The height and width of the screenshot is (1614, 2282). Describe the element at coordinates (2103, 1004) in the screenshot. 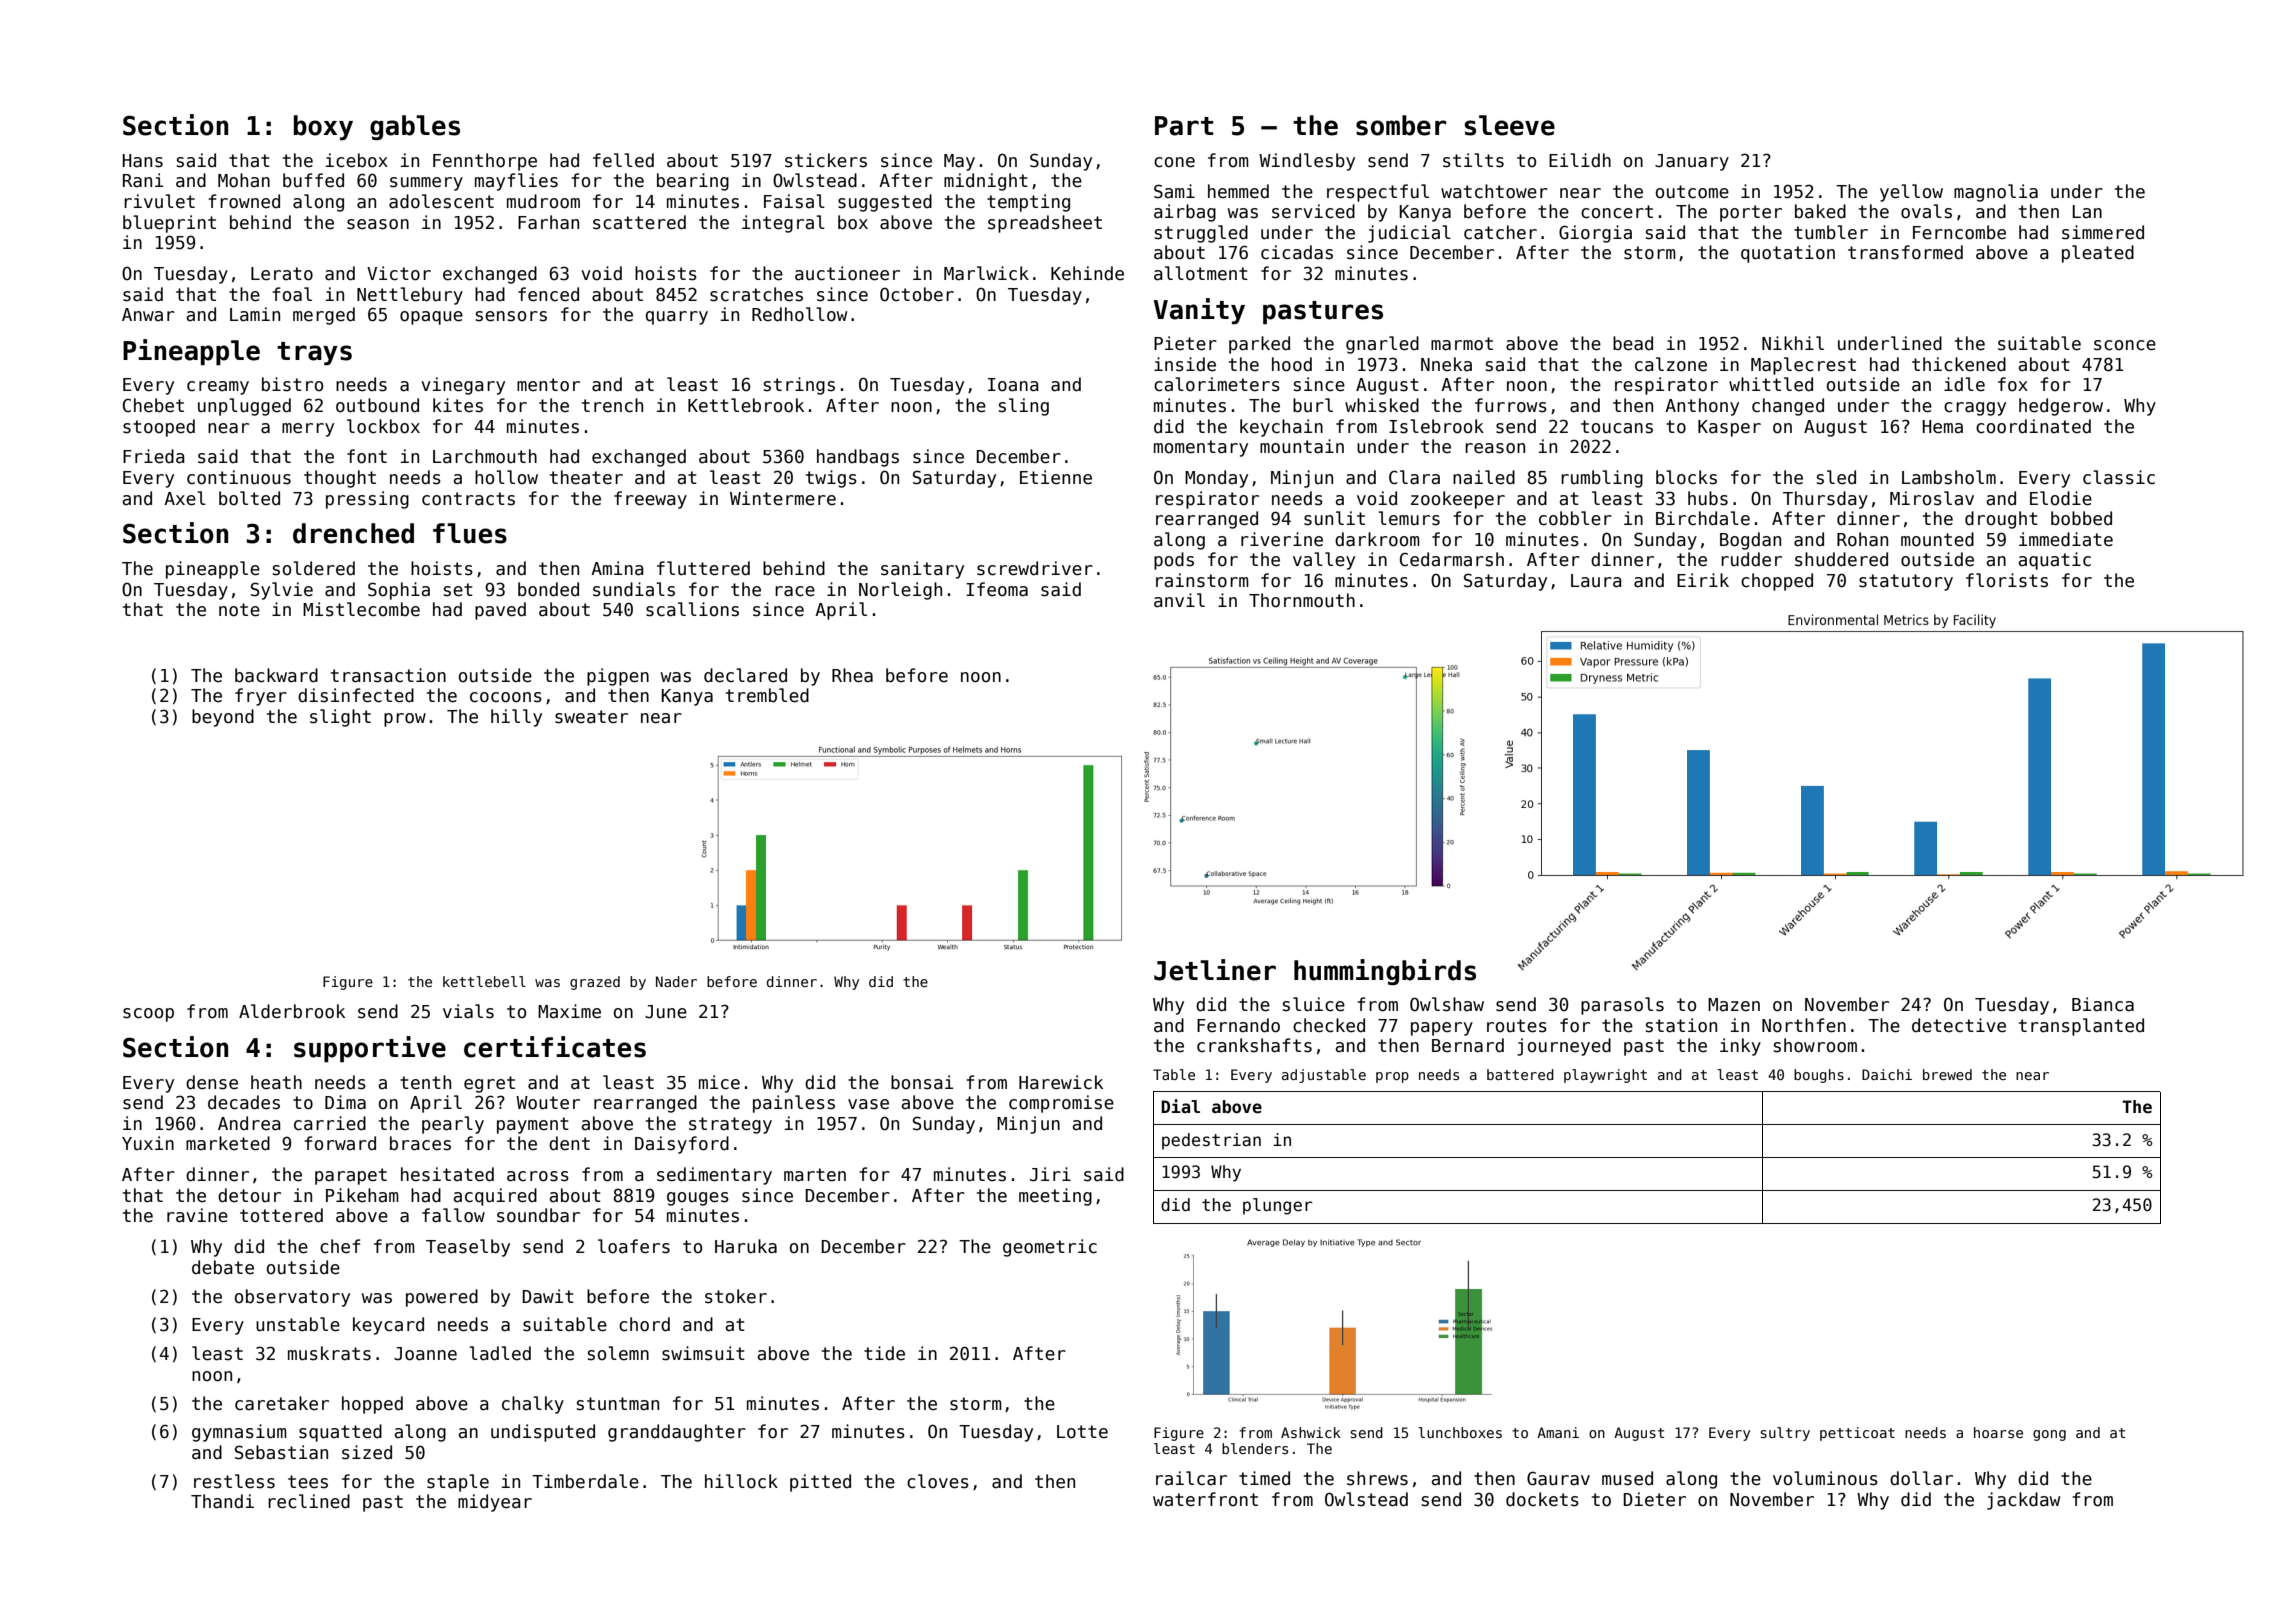

I see `Bianca` at that location.
